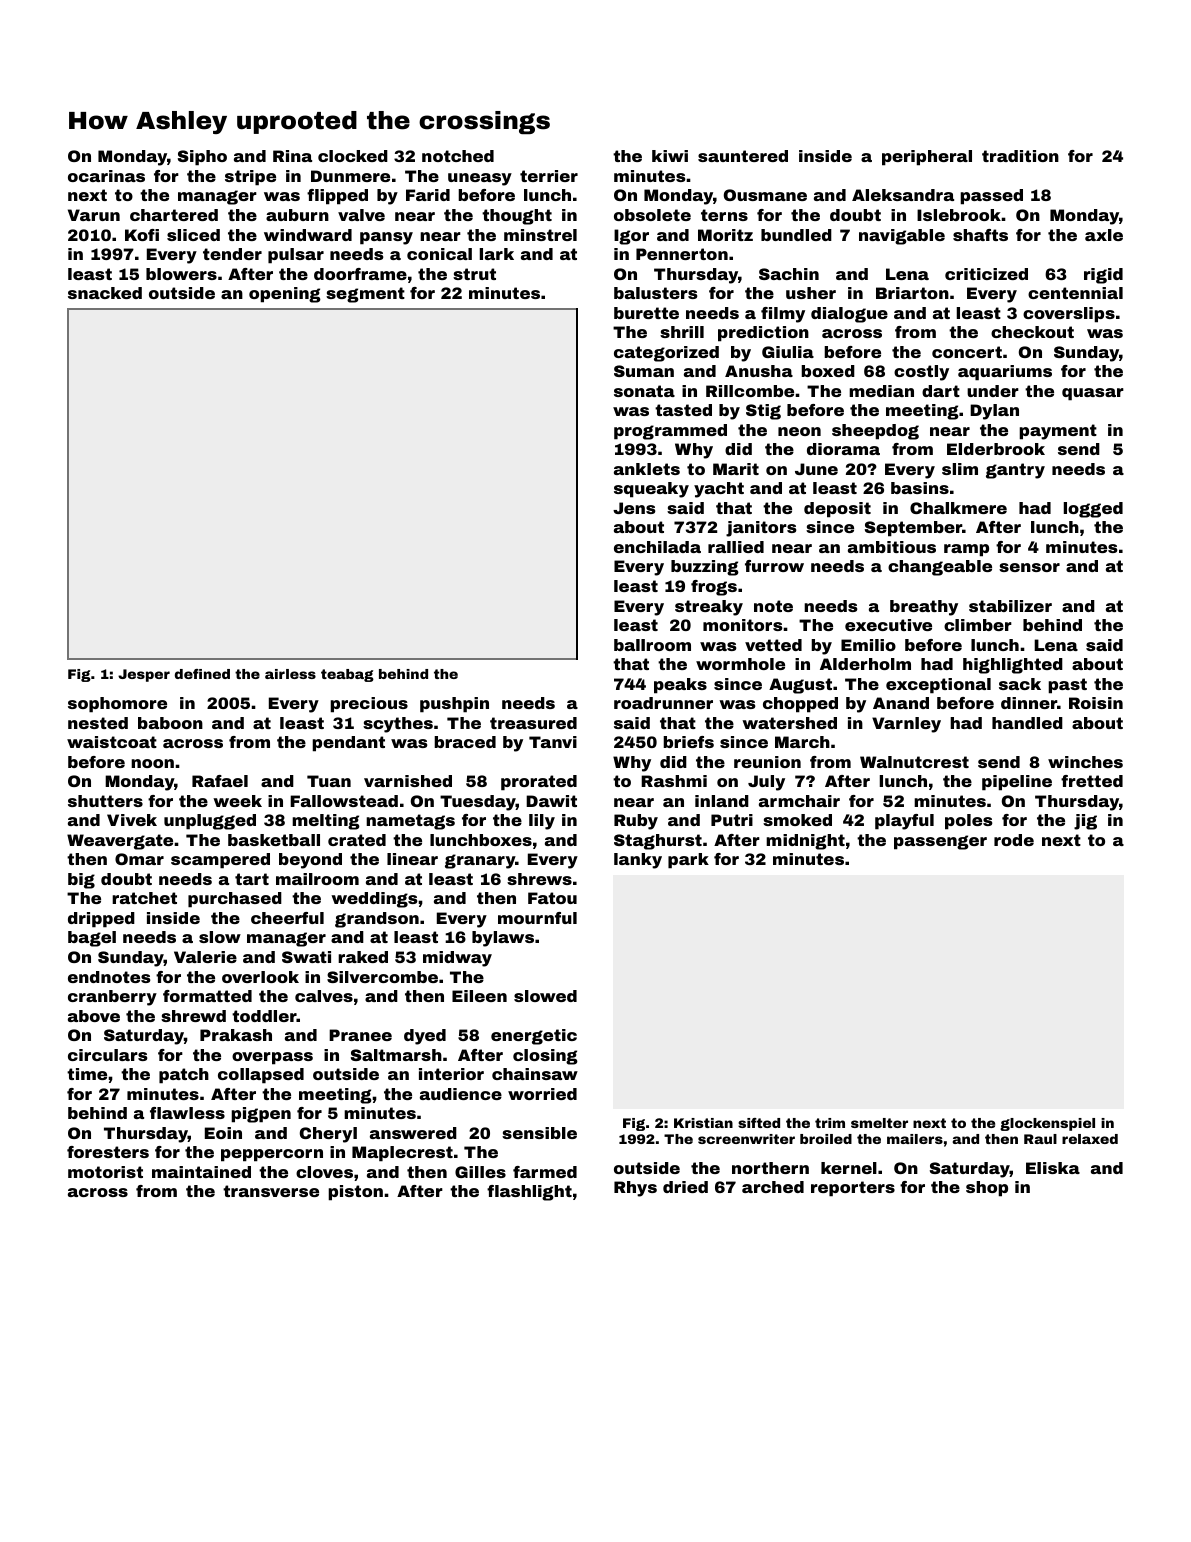 This screenshot has height=1542, width=1191. I want to click on motorist, so click(105, 1172).
